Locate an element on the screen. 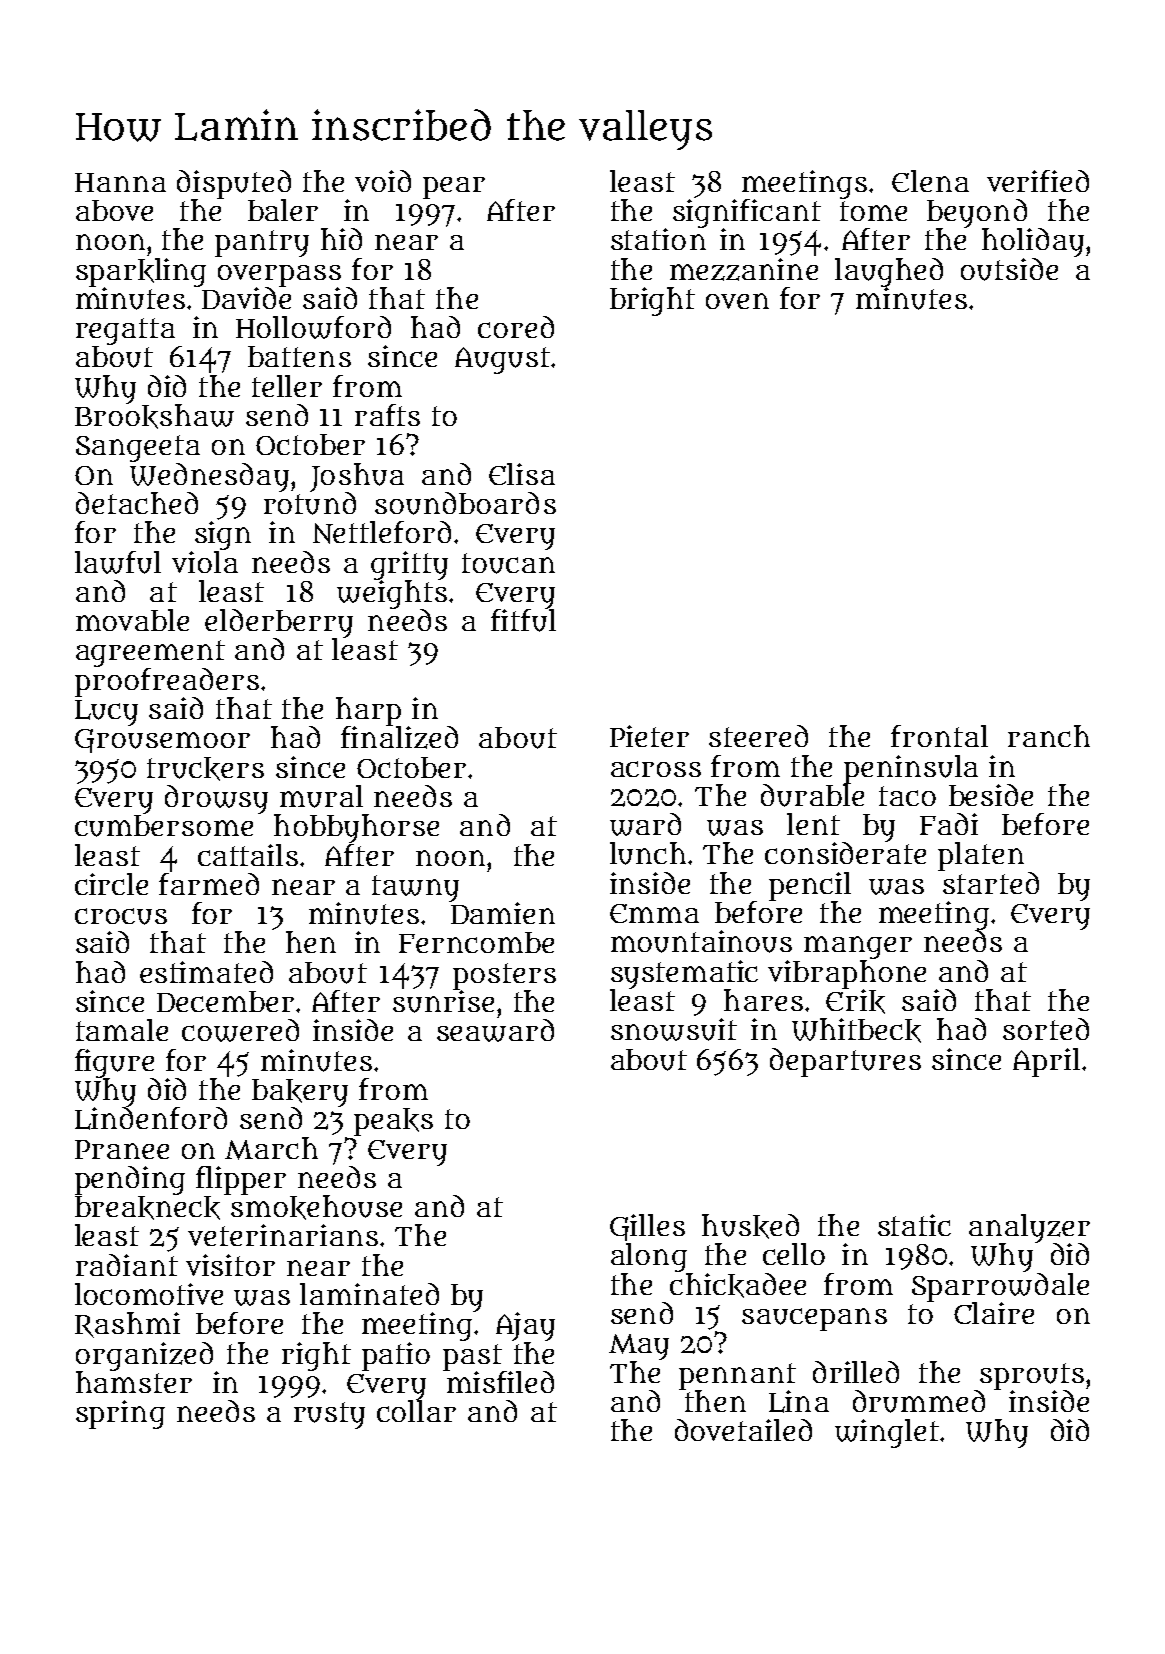 This screenshot has height=1654, width=1165. Grousemoor is located at coordinates (162, 741).
